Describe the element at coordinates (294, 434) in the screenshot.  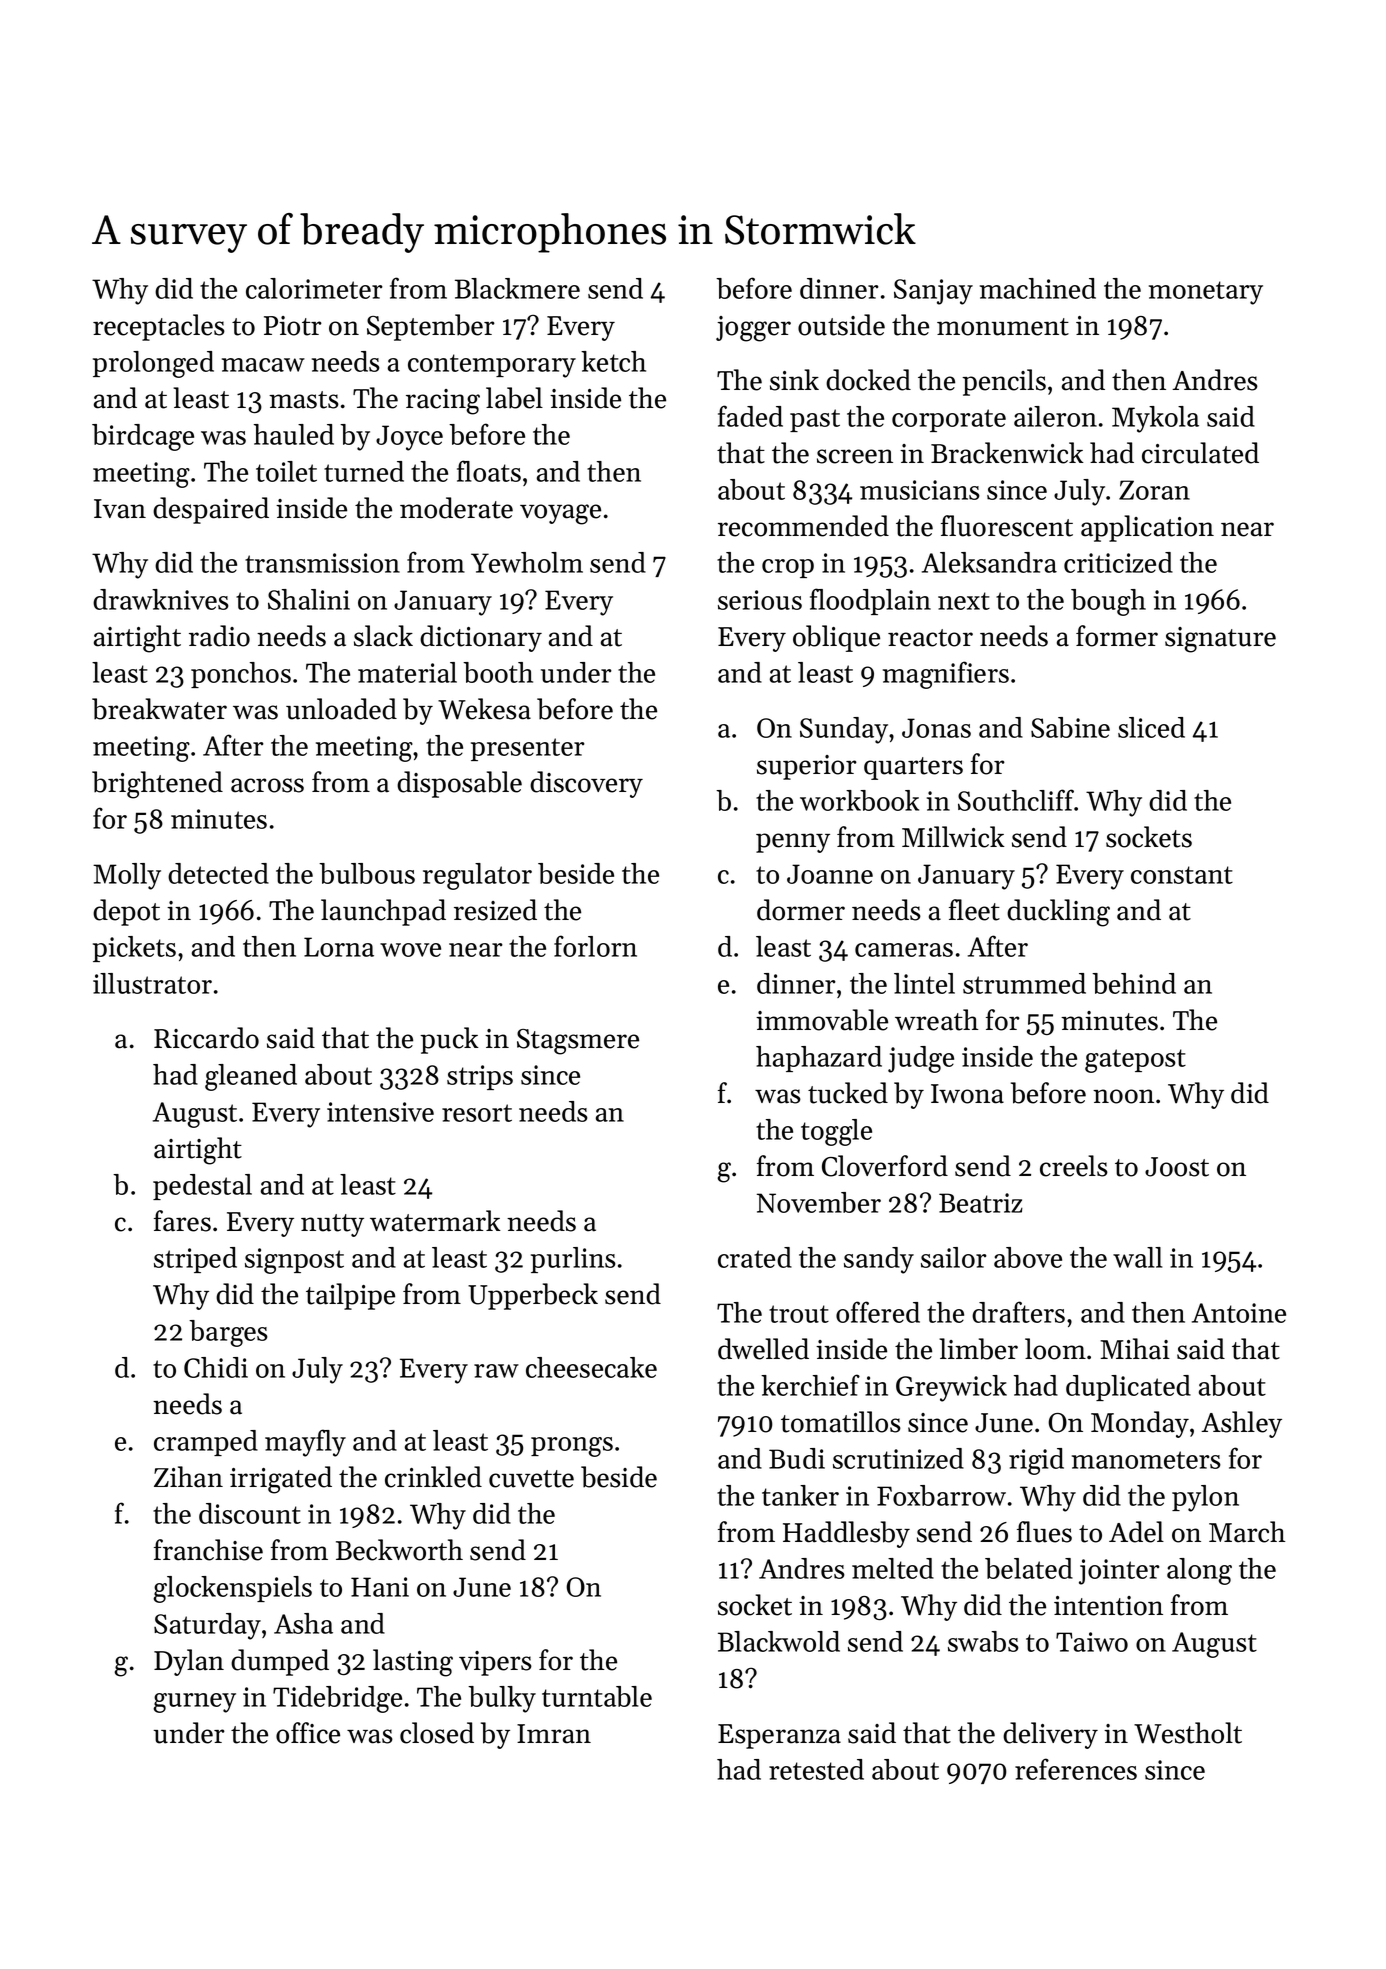
I see `hauled` at that location.
